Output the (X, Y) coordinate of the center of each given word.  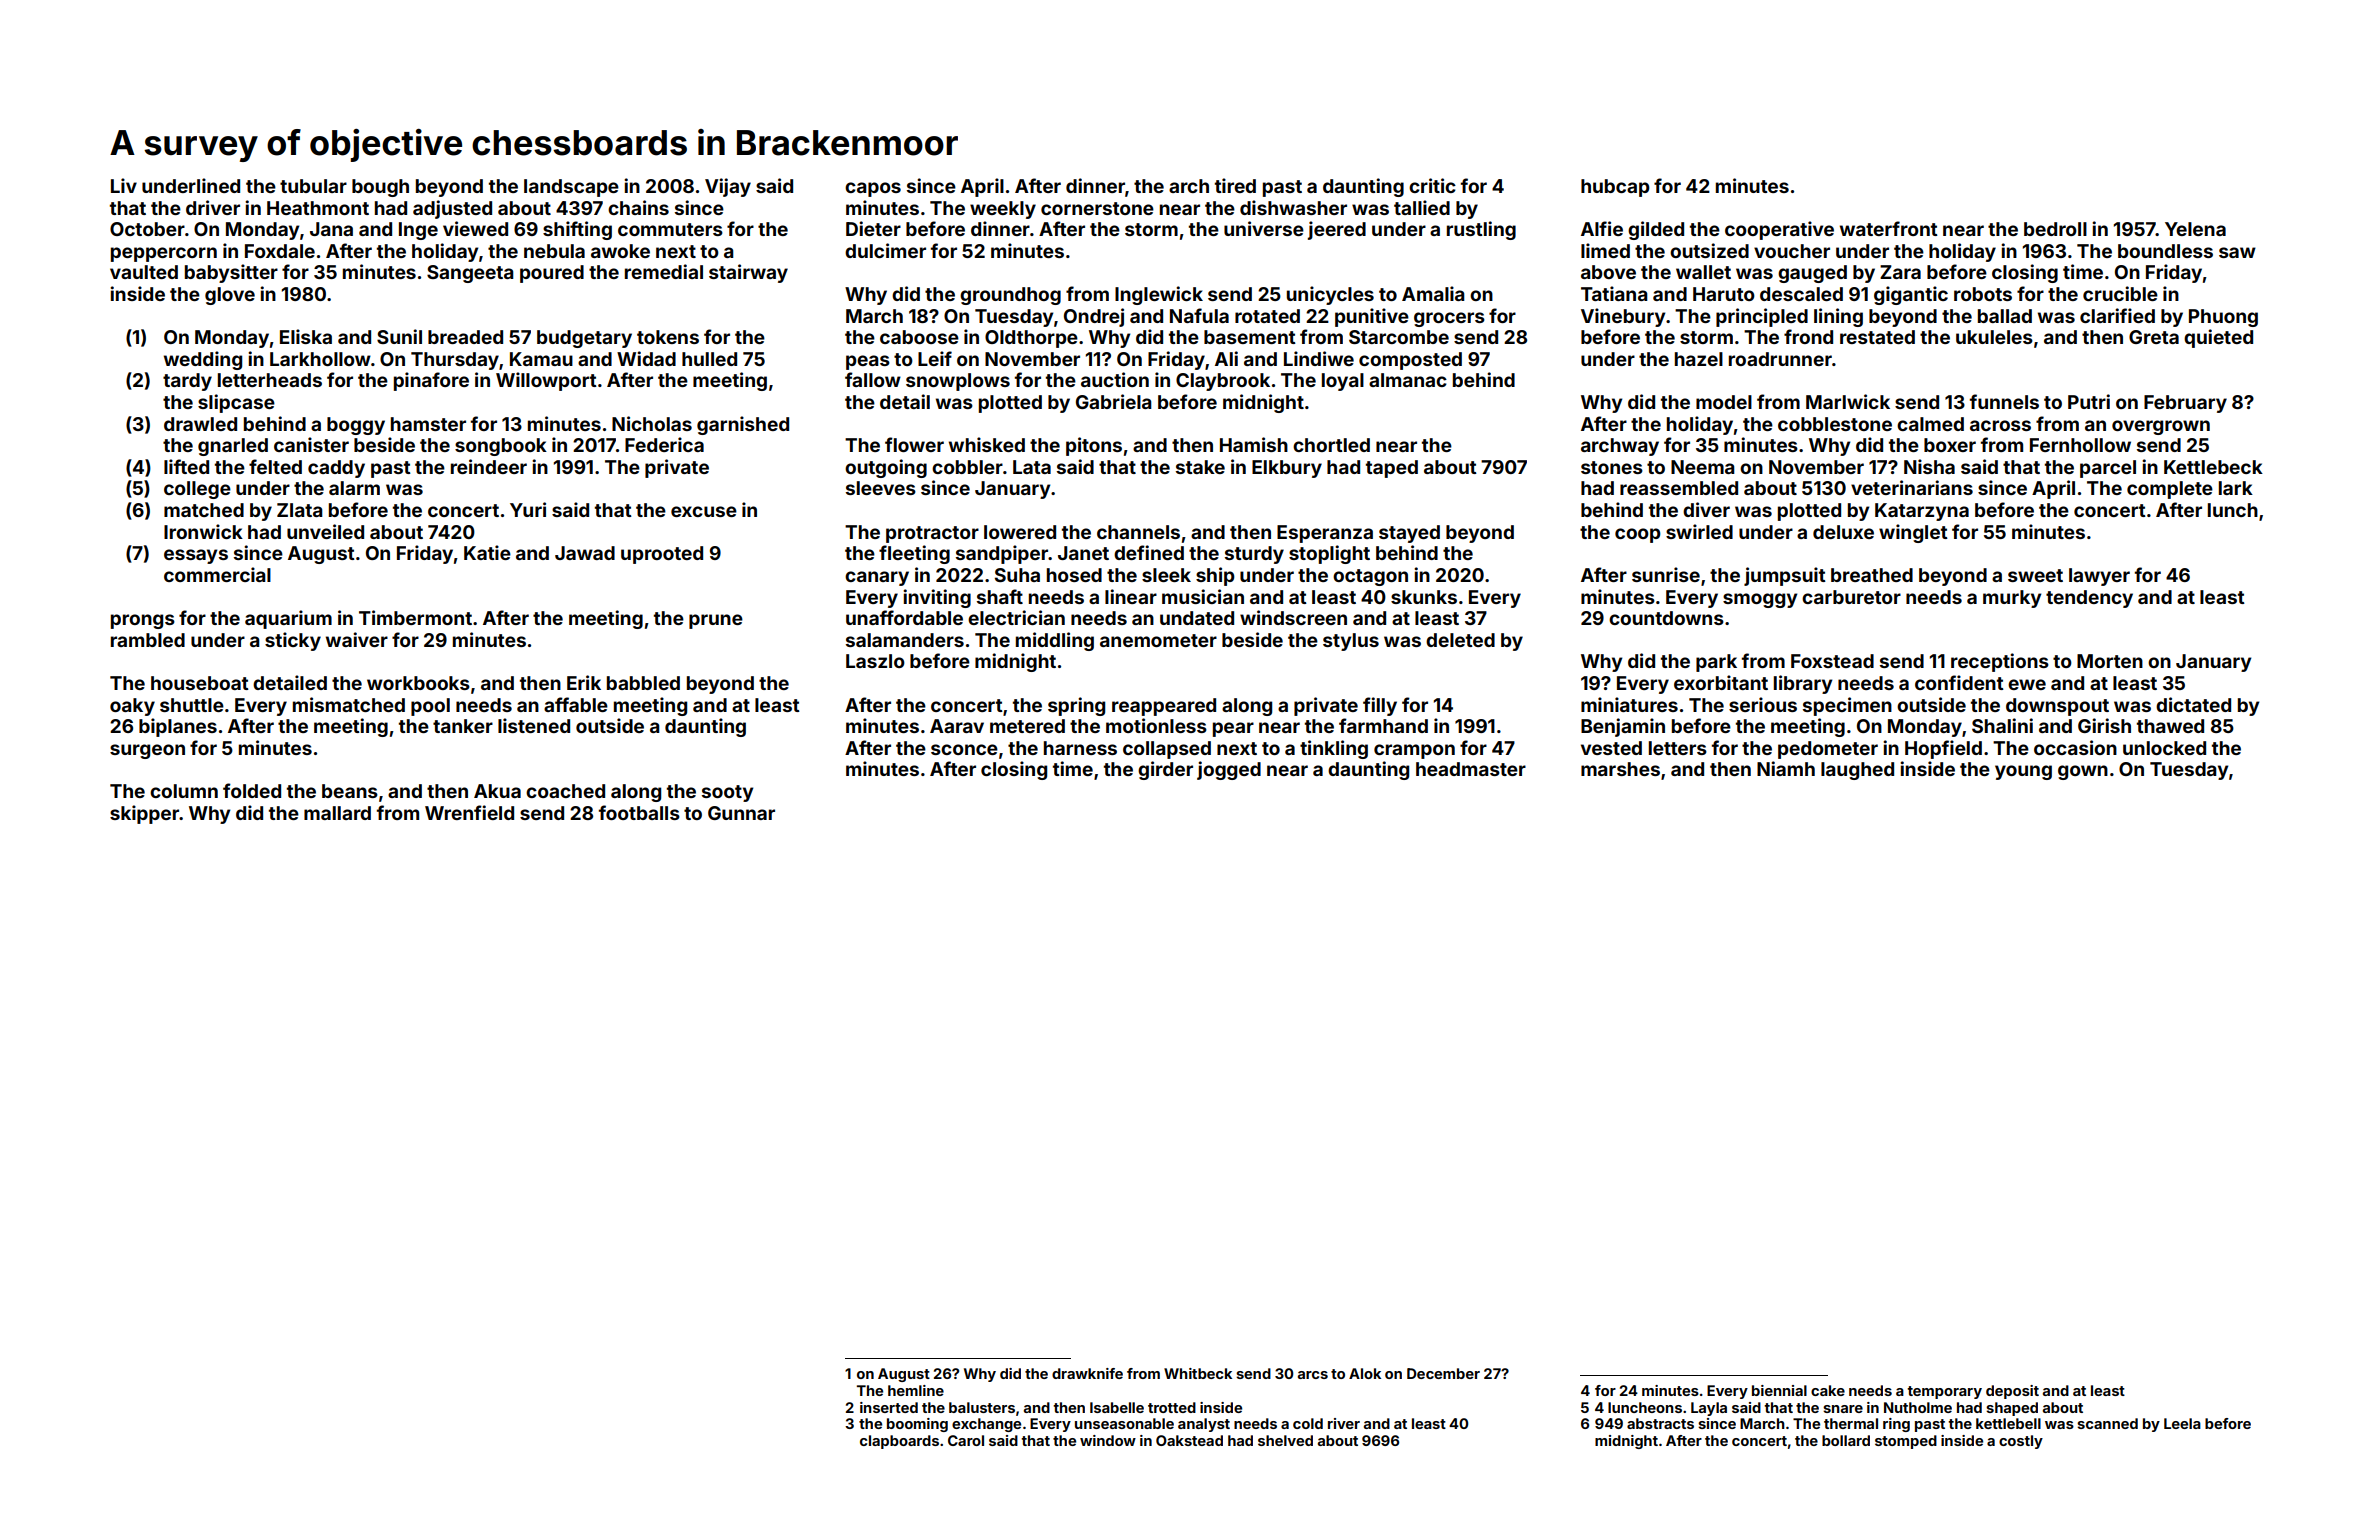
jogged (1229, 770)
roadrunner (1780, 359)
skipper (144, 814)
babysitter (231, 273)
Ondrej (1094, 317)
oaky (132, 707)
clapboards (899, 1442)
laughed (1857, 771)
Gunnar (741, 813)
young (2023, 772)
